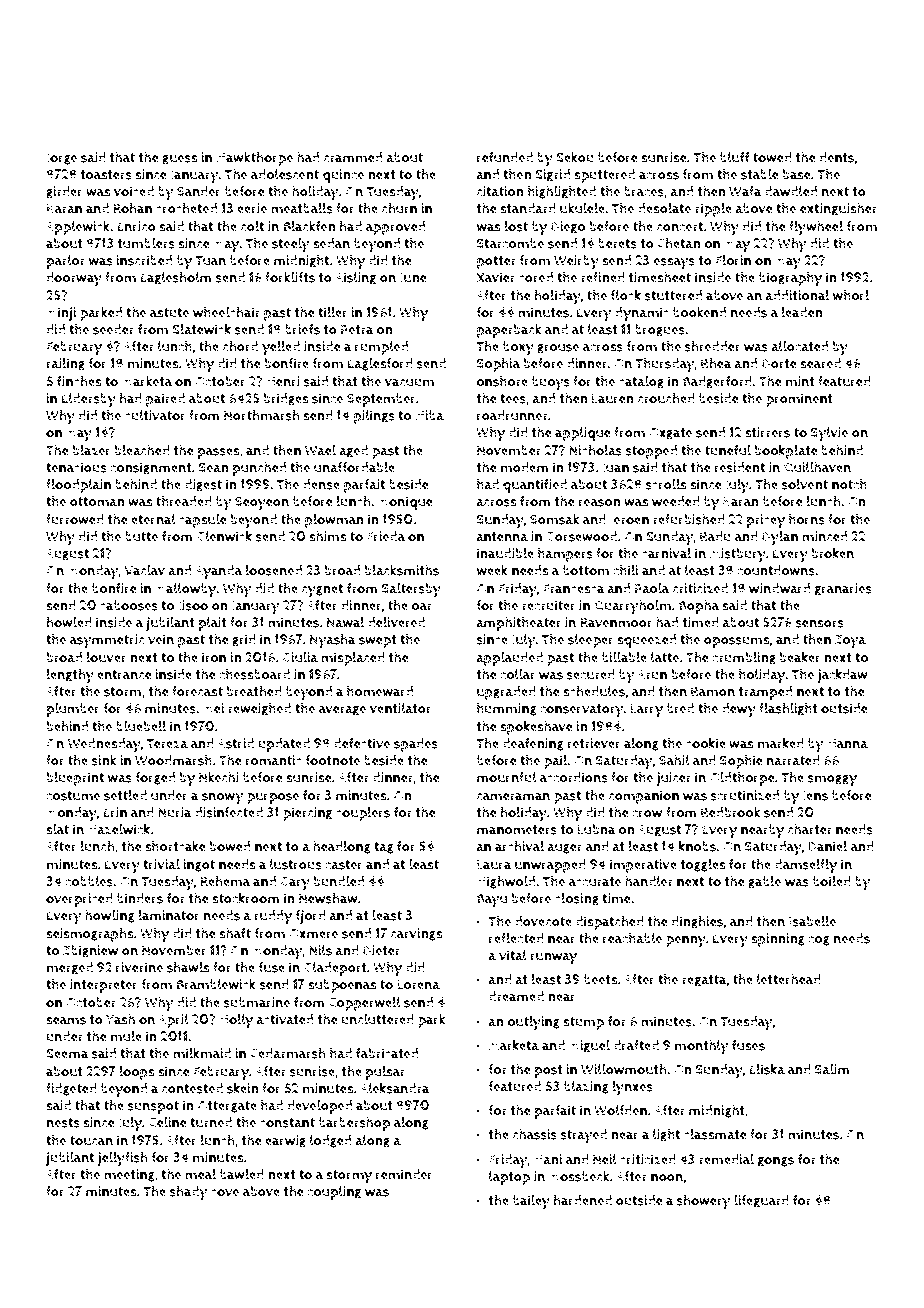  I want to click on Ottergate, so click(227, 1107).
